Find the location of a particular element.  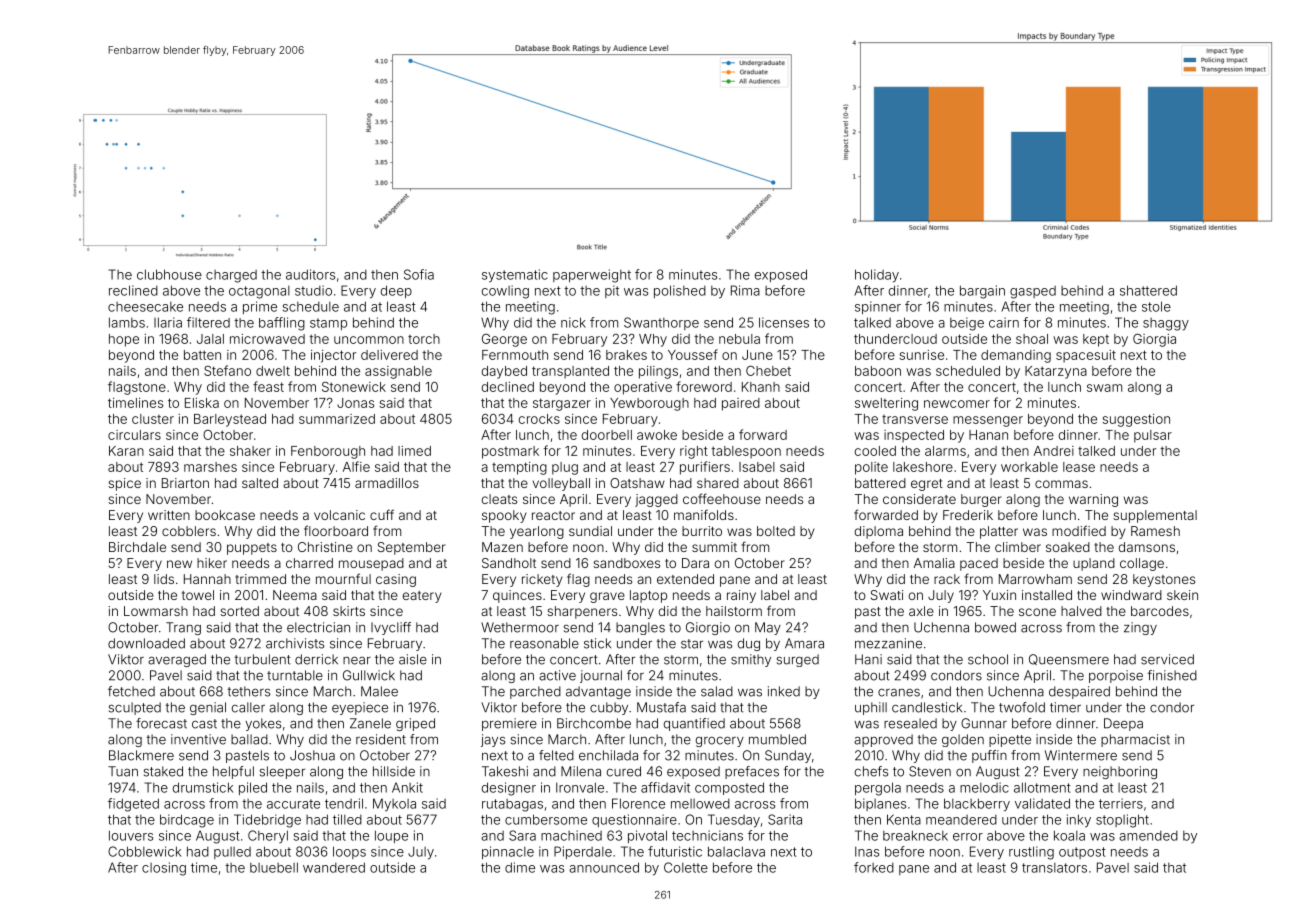

closing is located at coordinates (164, 869).
